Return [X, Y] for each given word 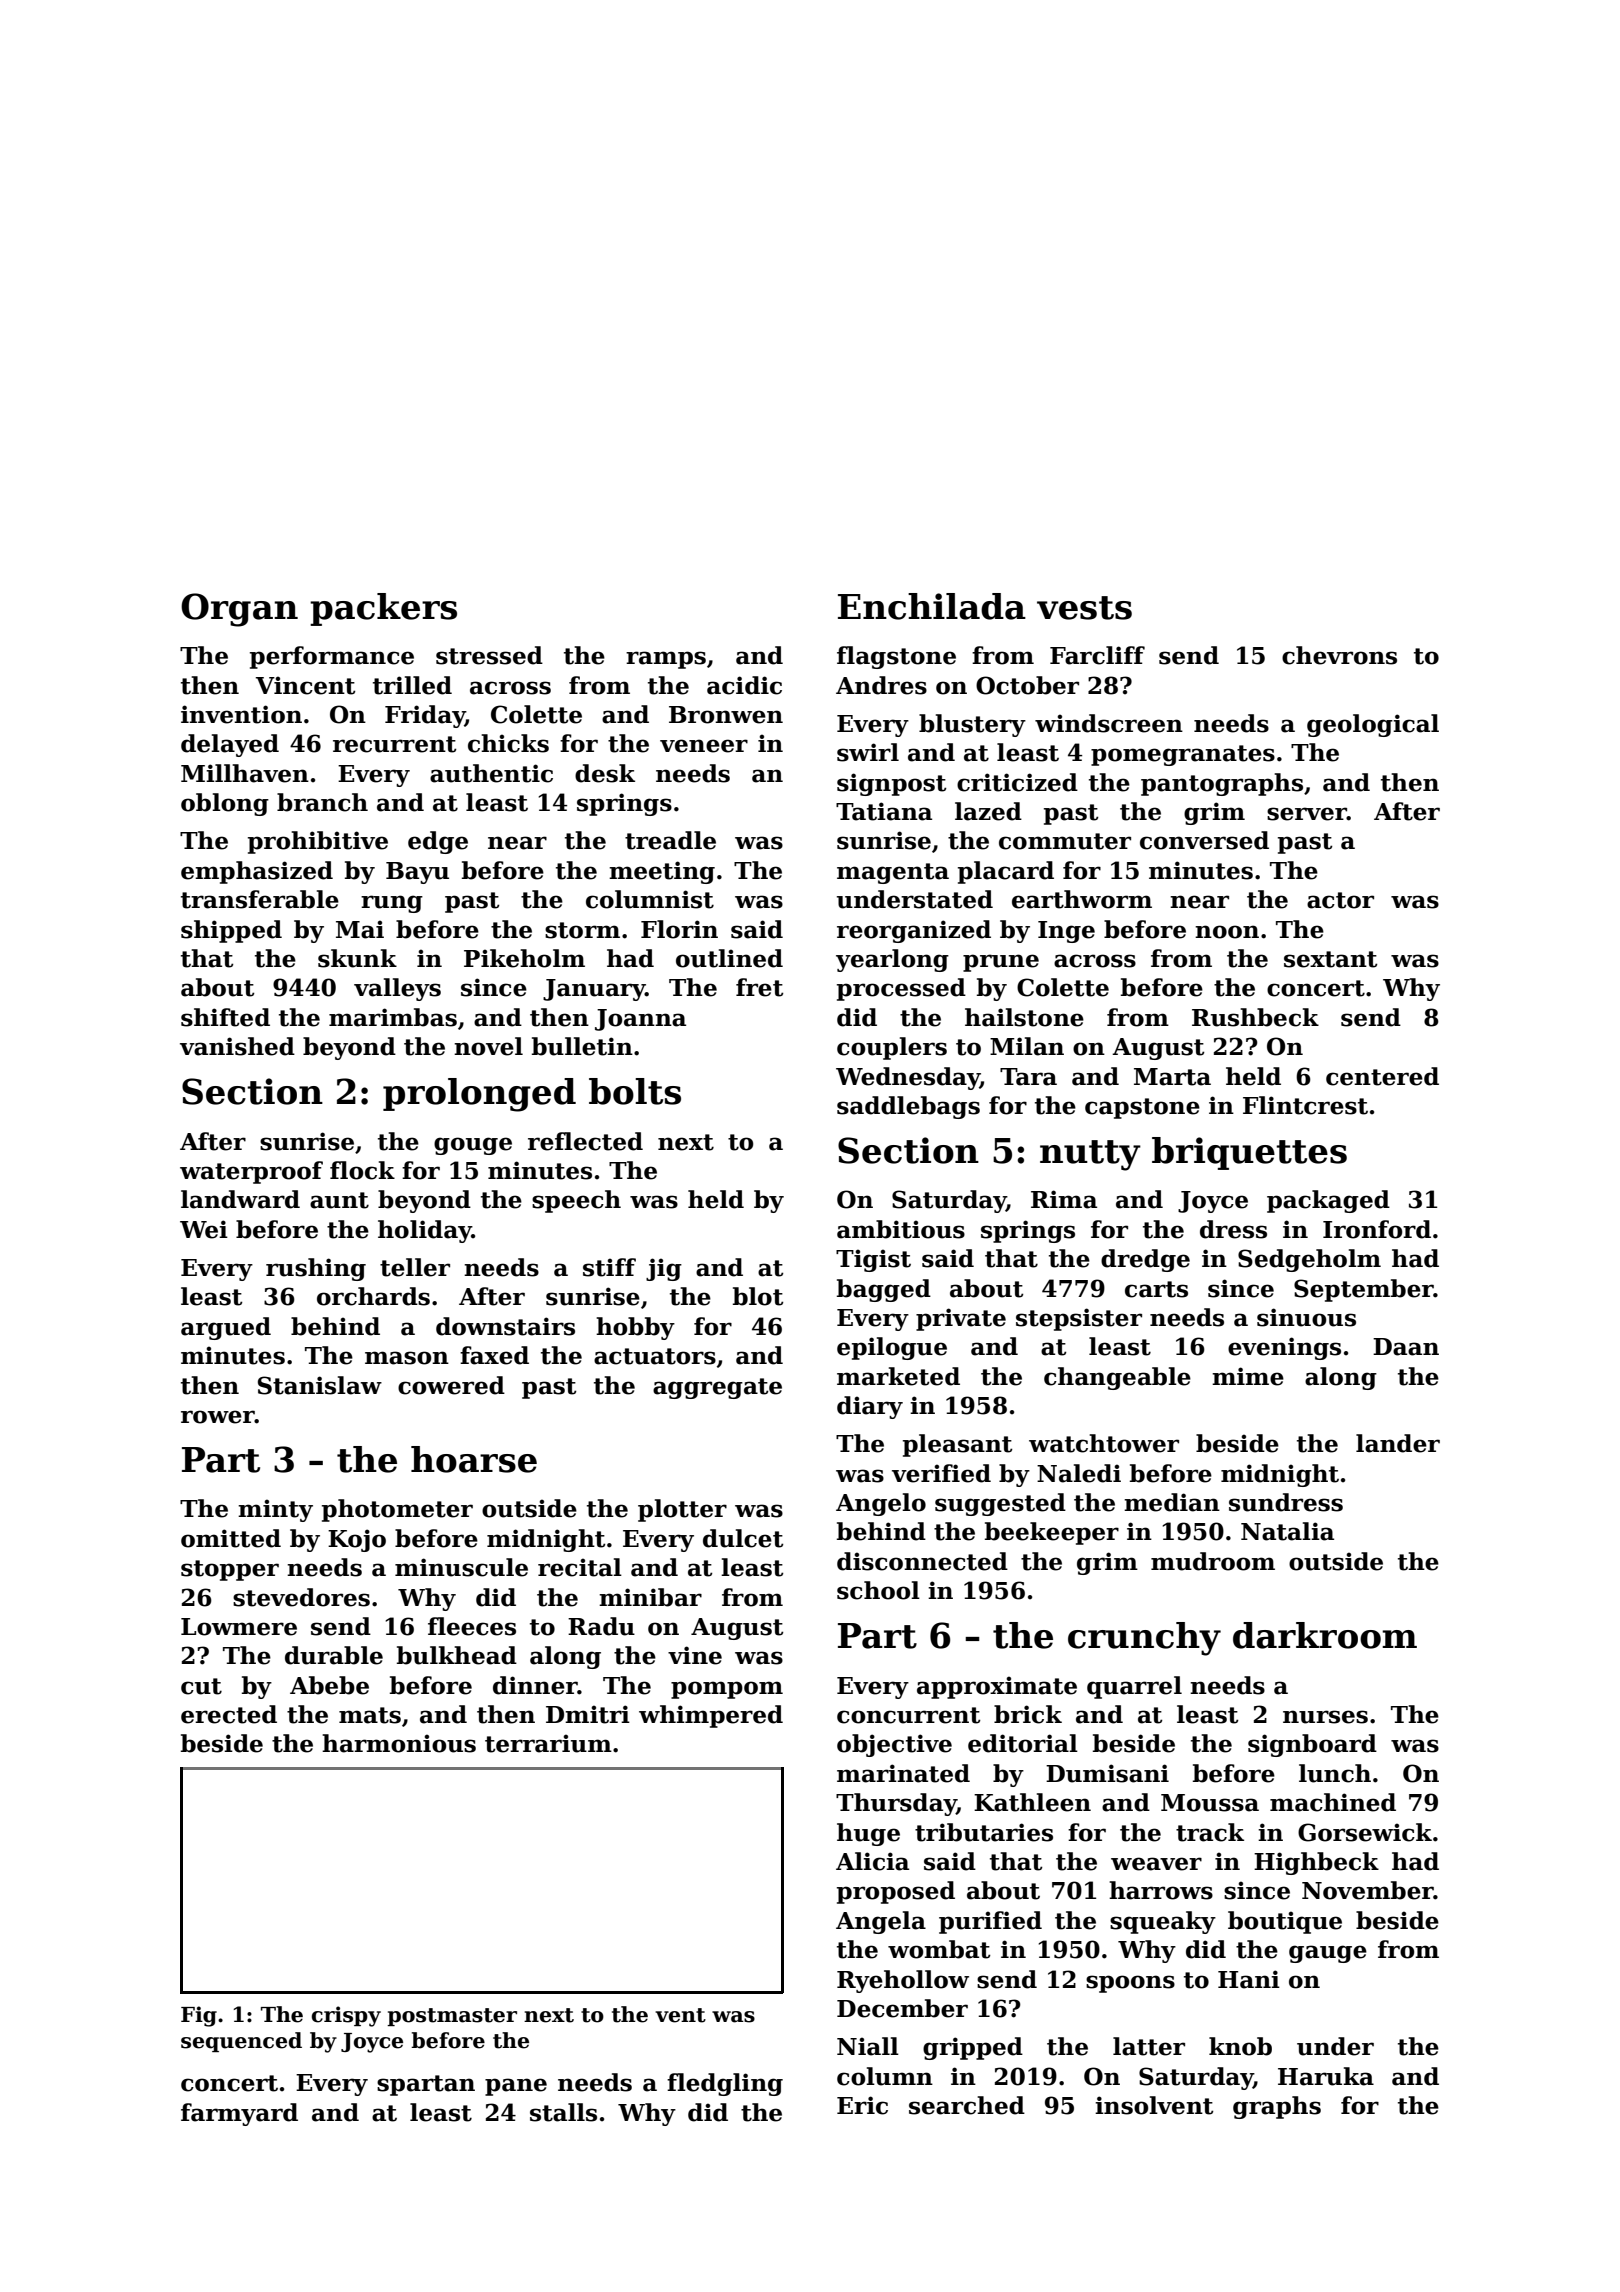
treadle [670, 840]
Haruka [1326, 2076]
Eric [862, 2105]
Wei [204, 1229]
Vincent [305, 685]
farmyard [239, 2114]
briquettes [1249, 1153]
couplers [892, 1048]
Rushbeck [1255, 1017]
